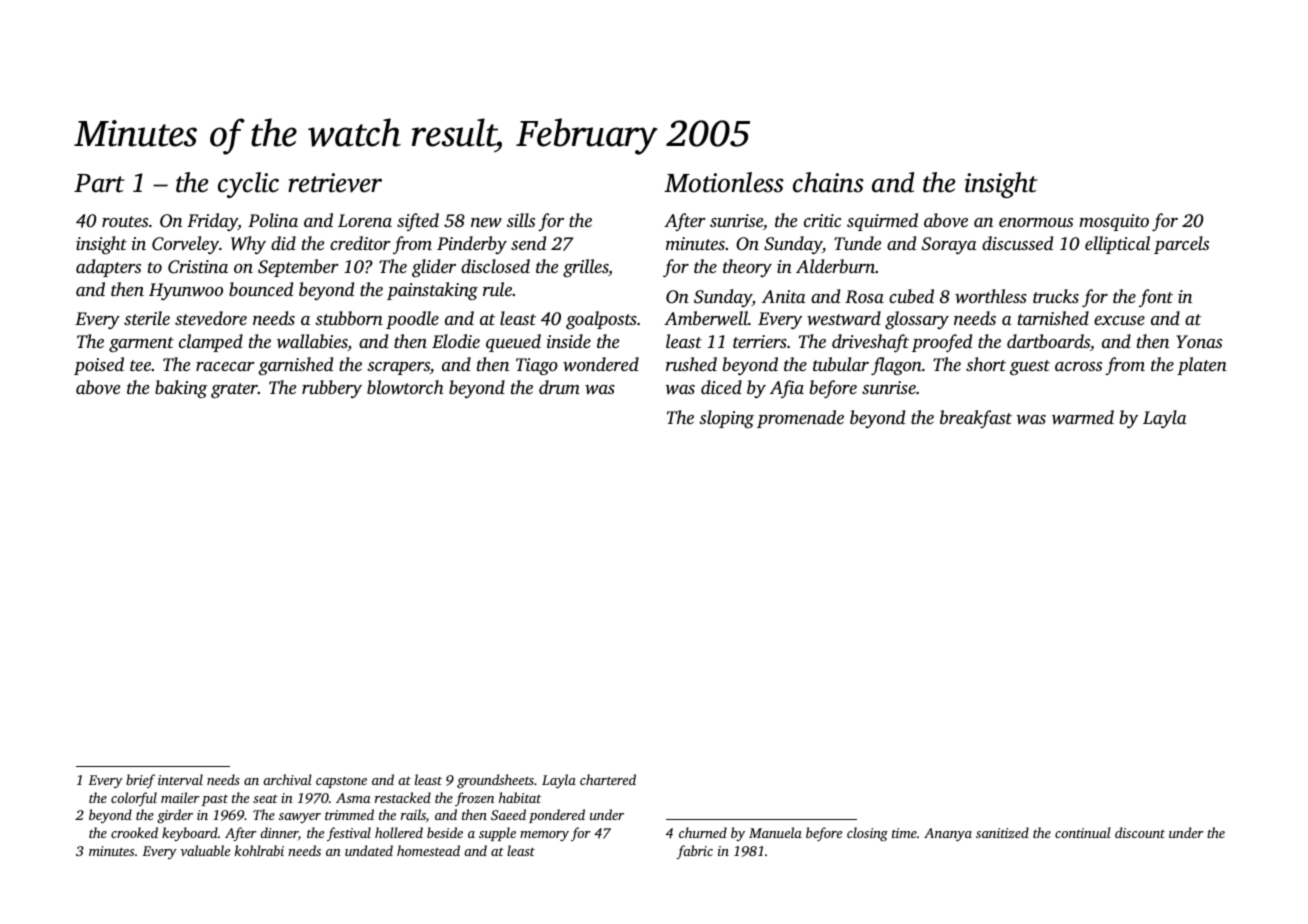 The height and width of the document is (924, 1308). I want to click on elliptical, so click(1117, 245).
